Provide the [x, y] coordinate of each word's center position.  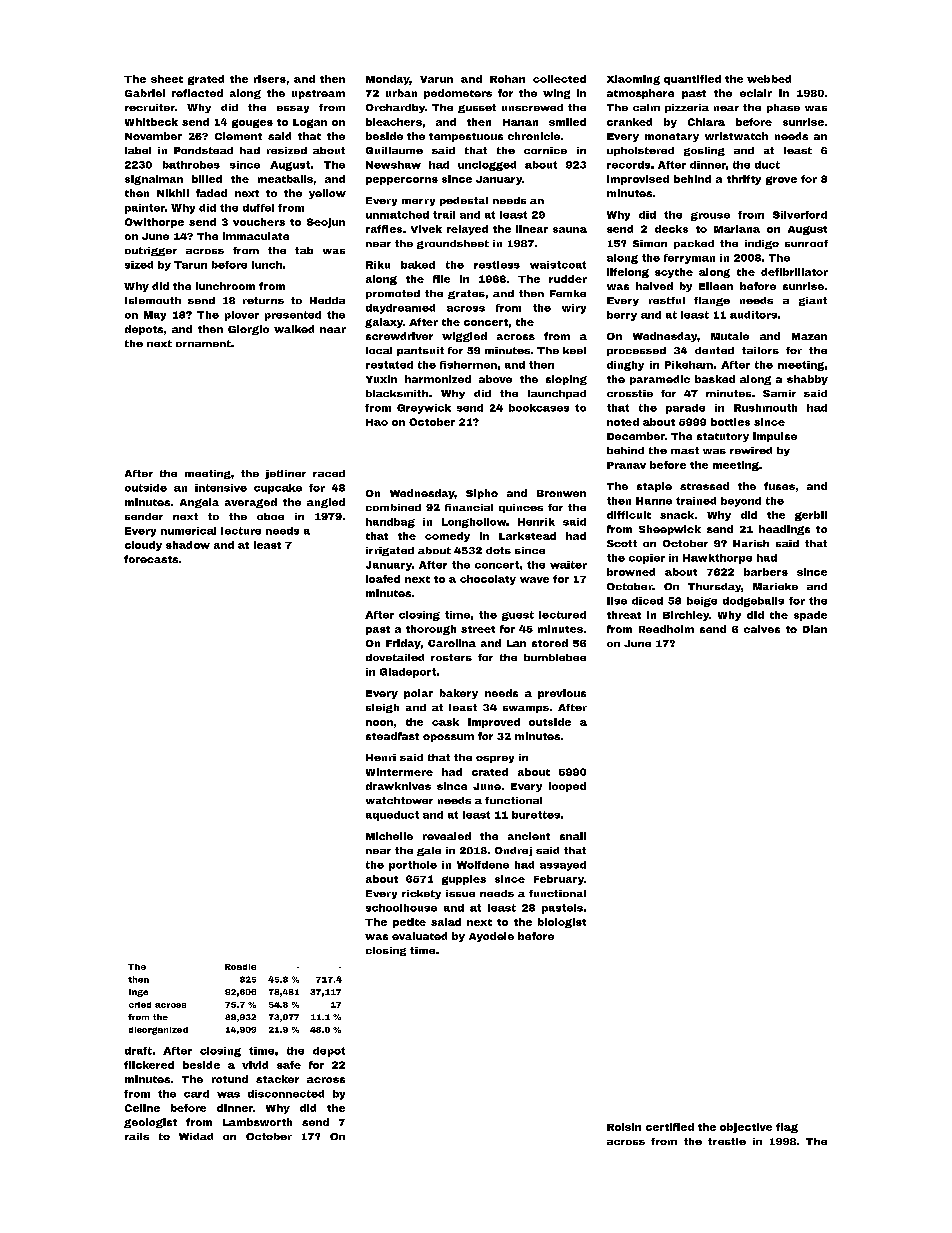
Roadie [240, 967]
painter [145, 209]
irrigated [390, 551]
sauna [570, 230]
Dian [815, 629]
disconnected [286, 1094]
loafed [383, 579]
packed [694, 244]
